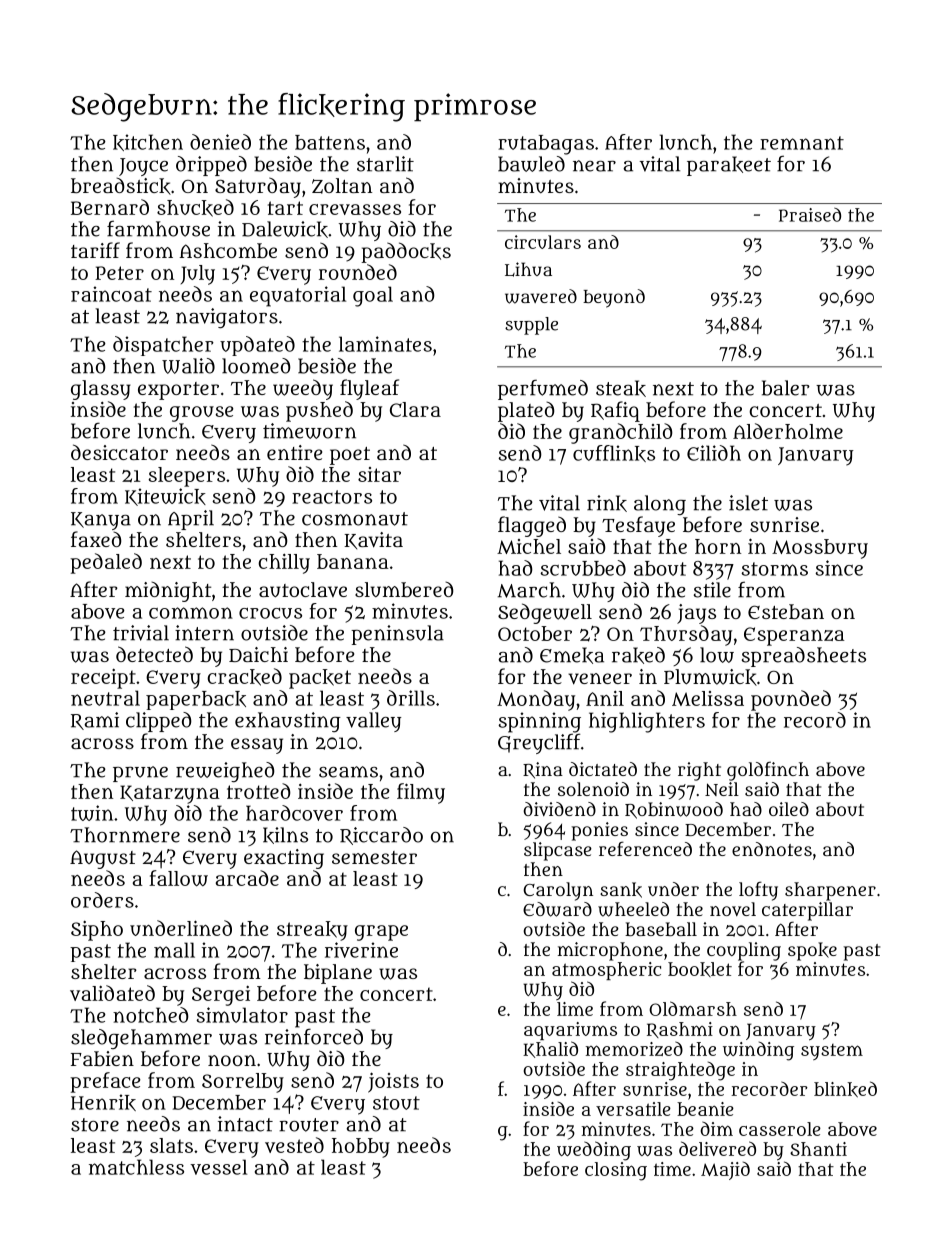 The width and height of the screenshot is (952, 1233). I want to click on Majid, so click(725, 1171).
